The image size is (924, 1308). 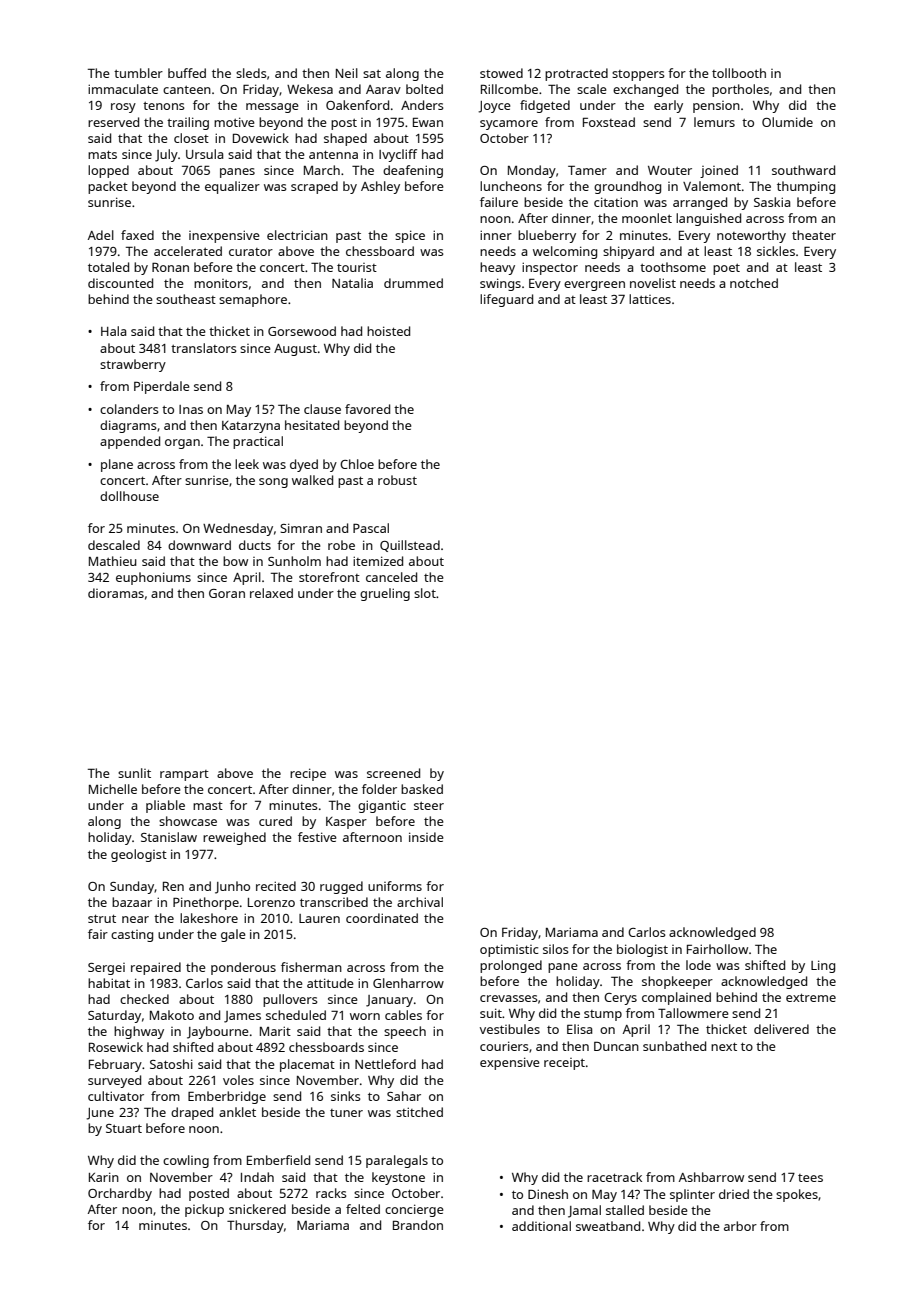 I want to click on notched, so click(x=754, y=283).
